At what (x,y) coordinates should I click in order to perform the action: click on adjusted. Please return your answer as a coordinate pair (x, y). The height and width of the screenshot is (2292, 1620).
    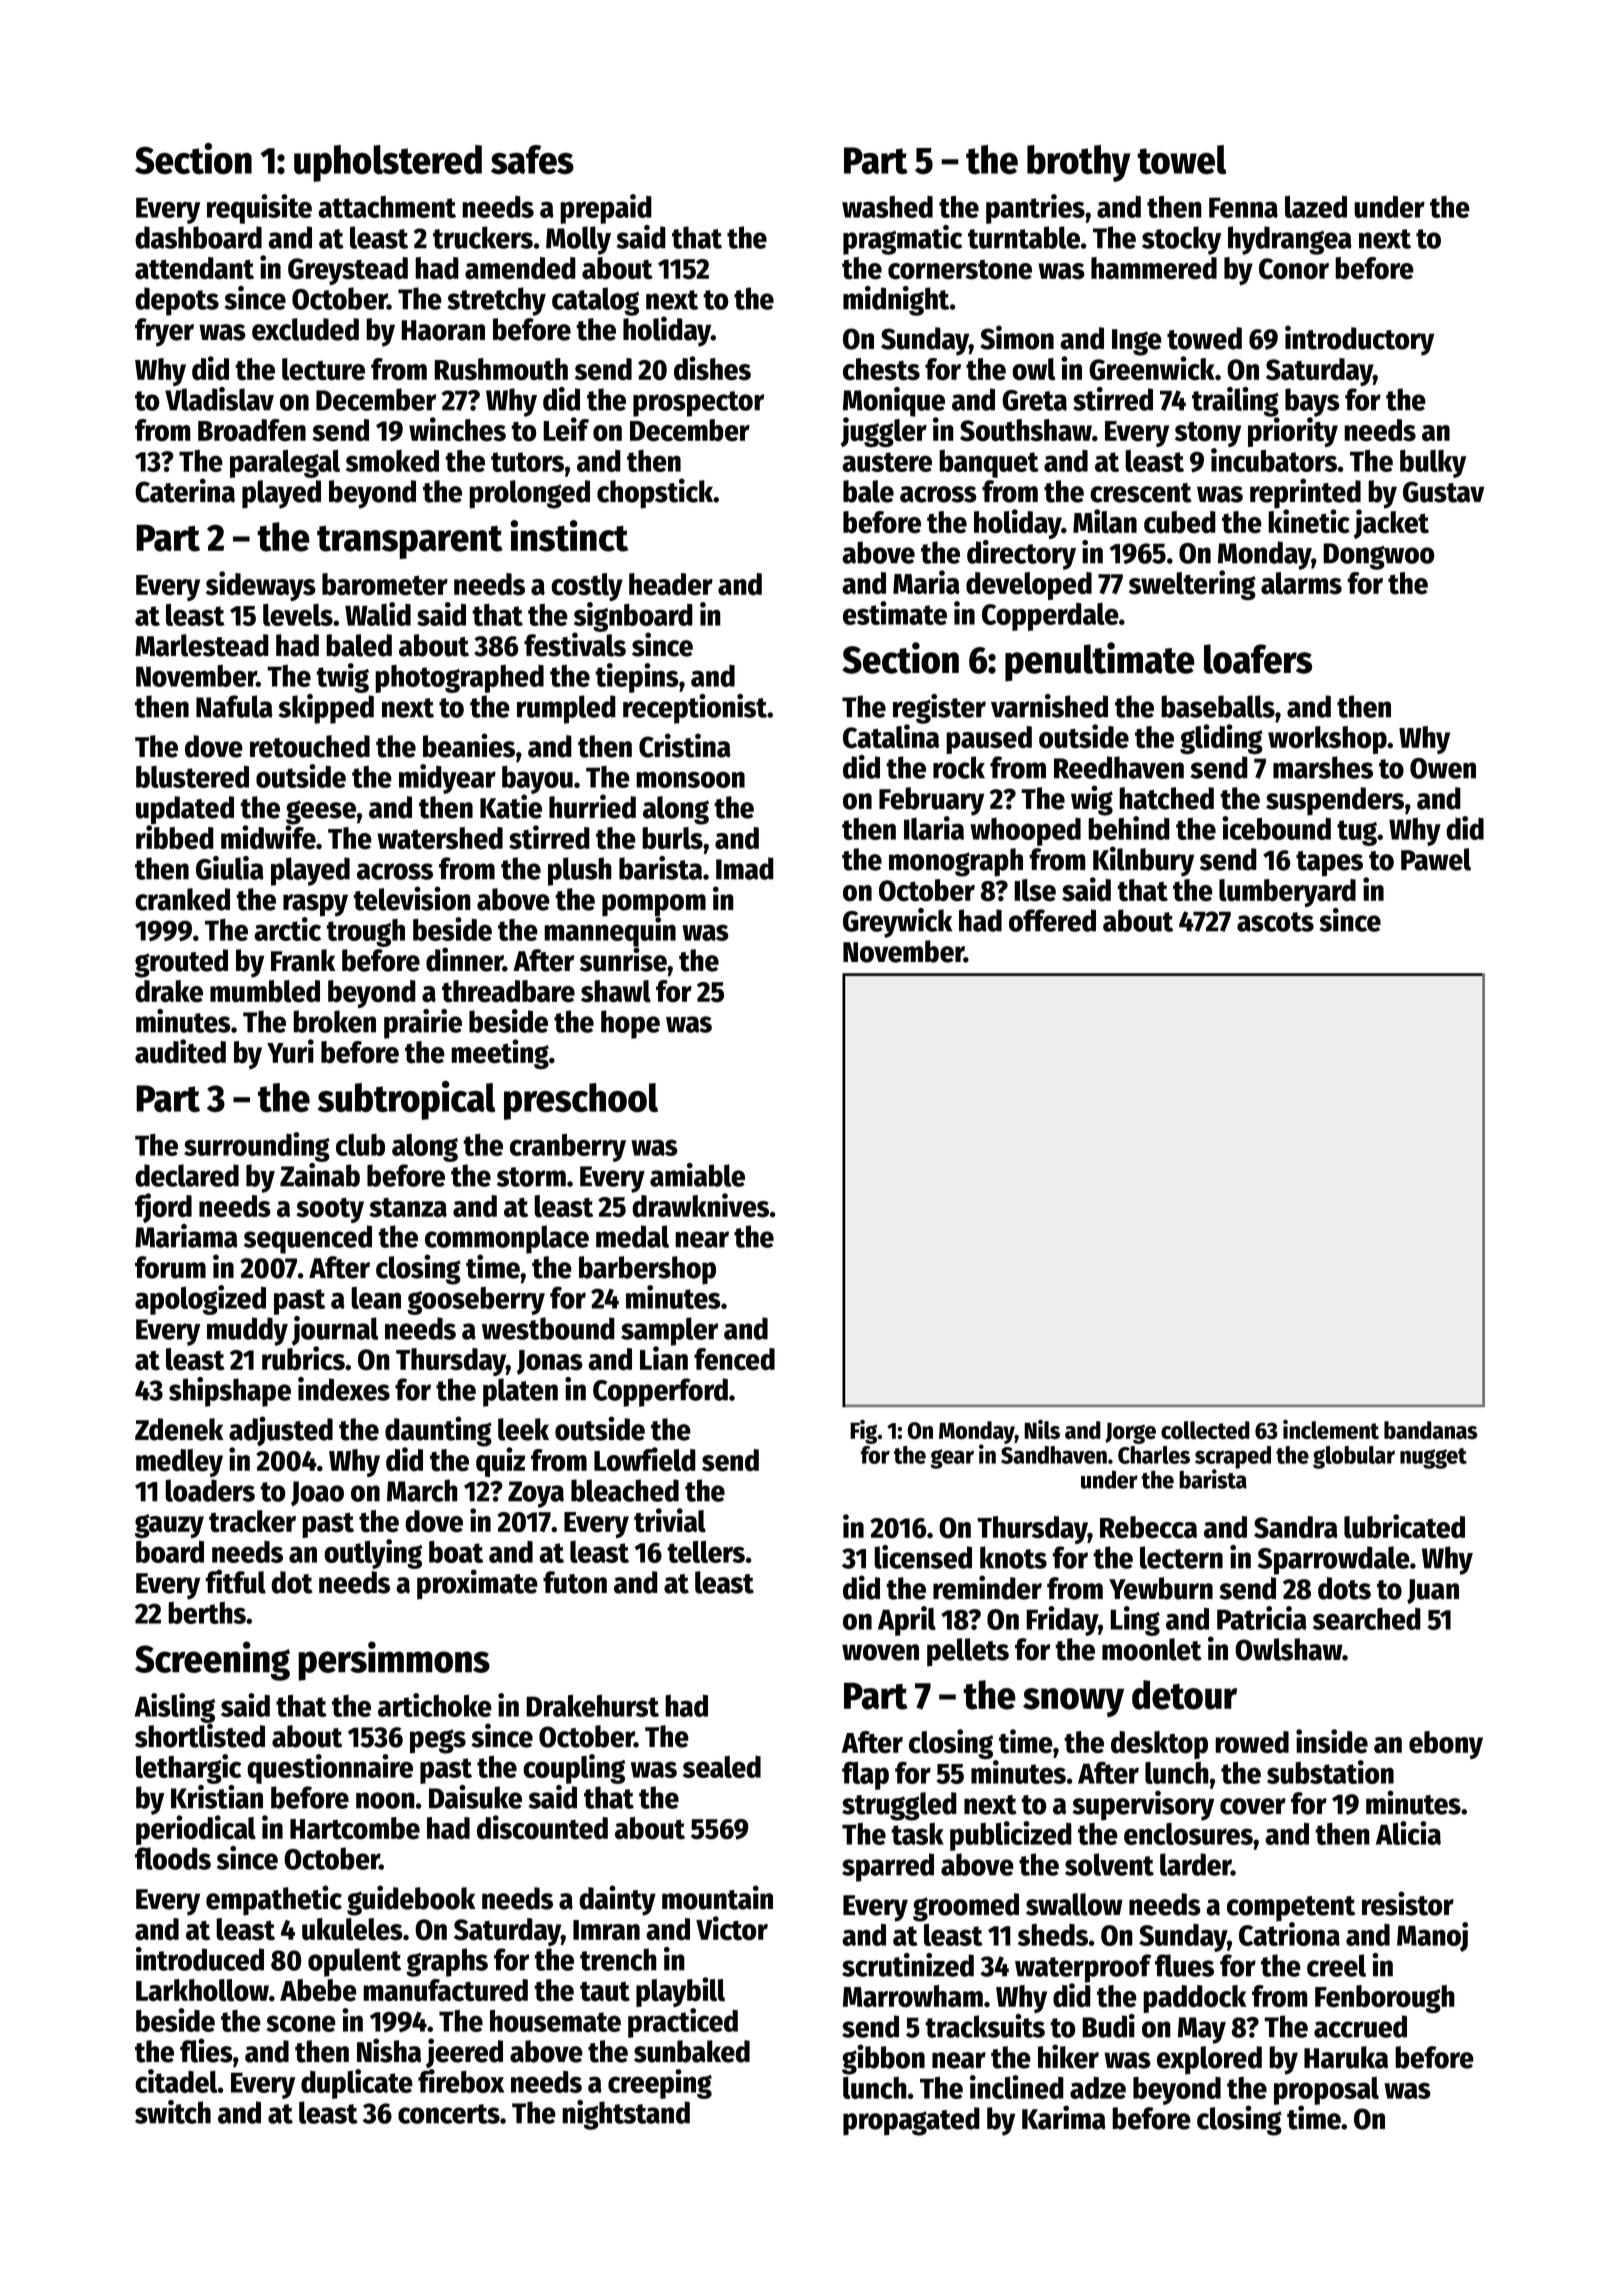
    Looking at the image, I should click on (281, 1431).
